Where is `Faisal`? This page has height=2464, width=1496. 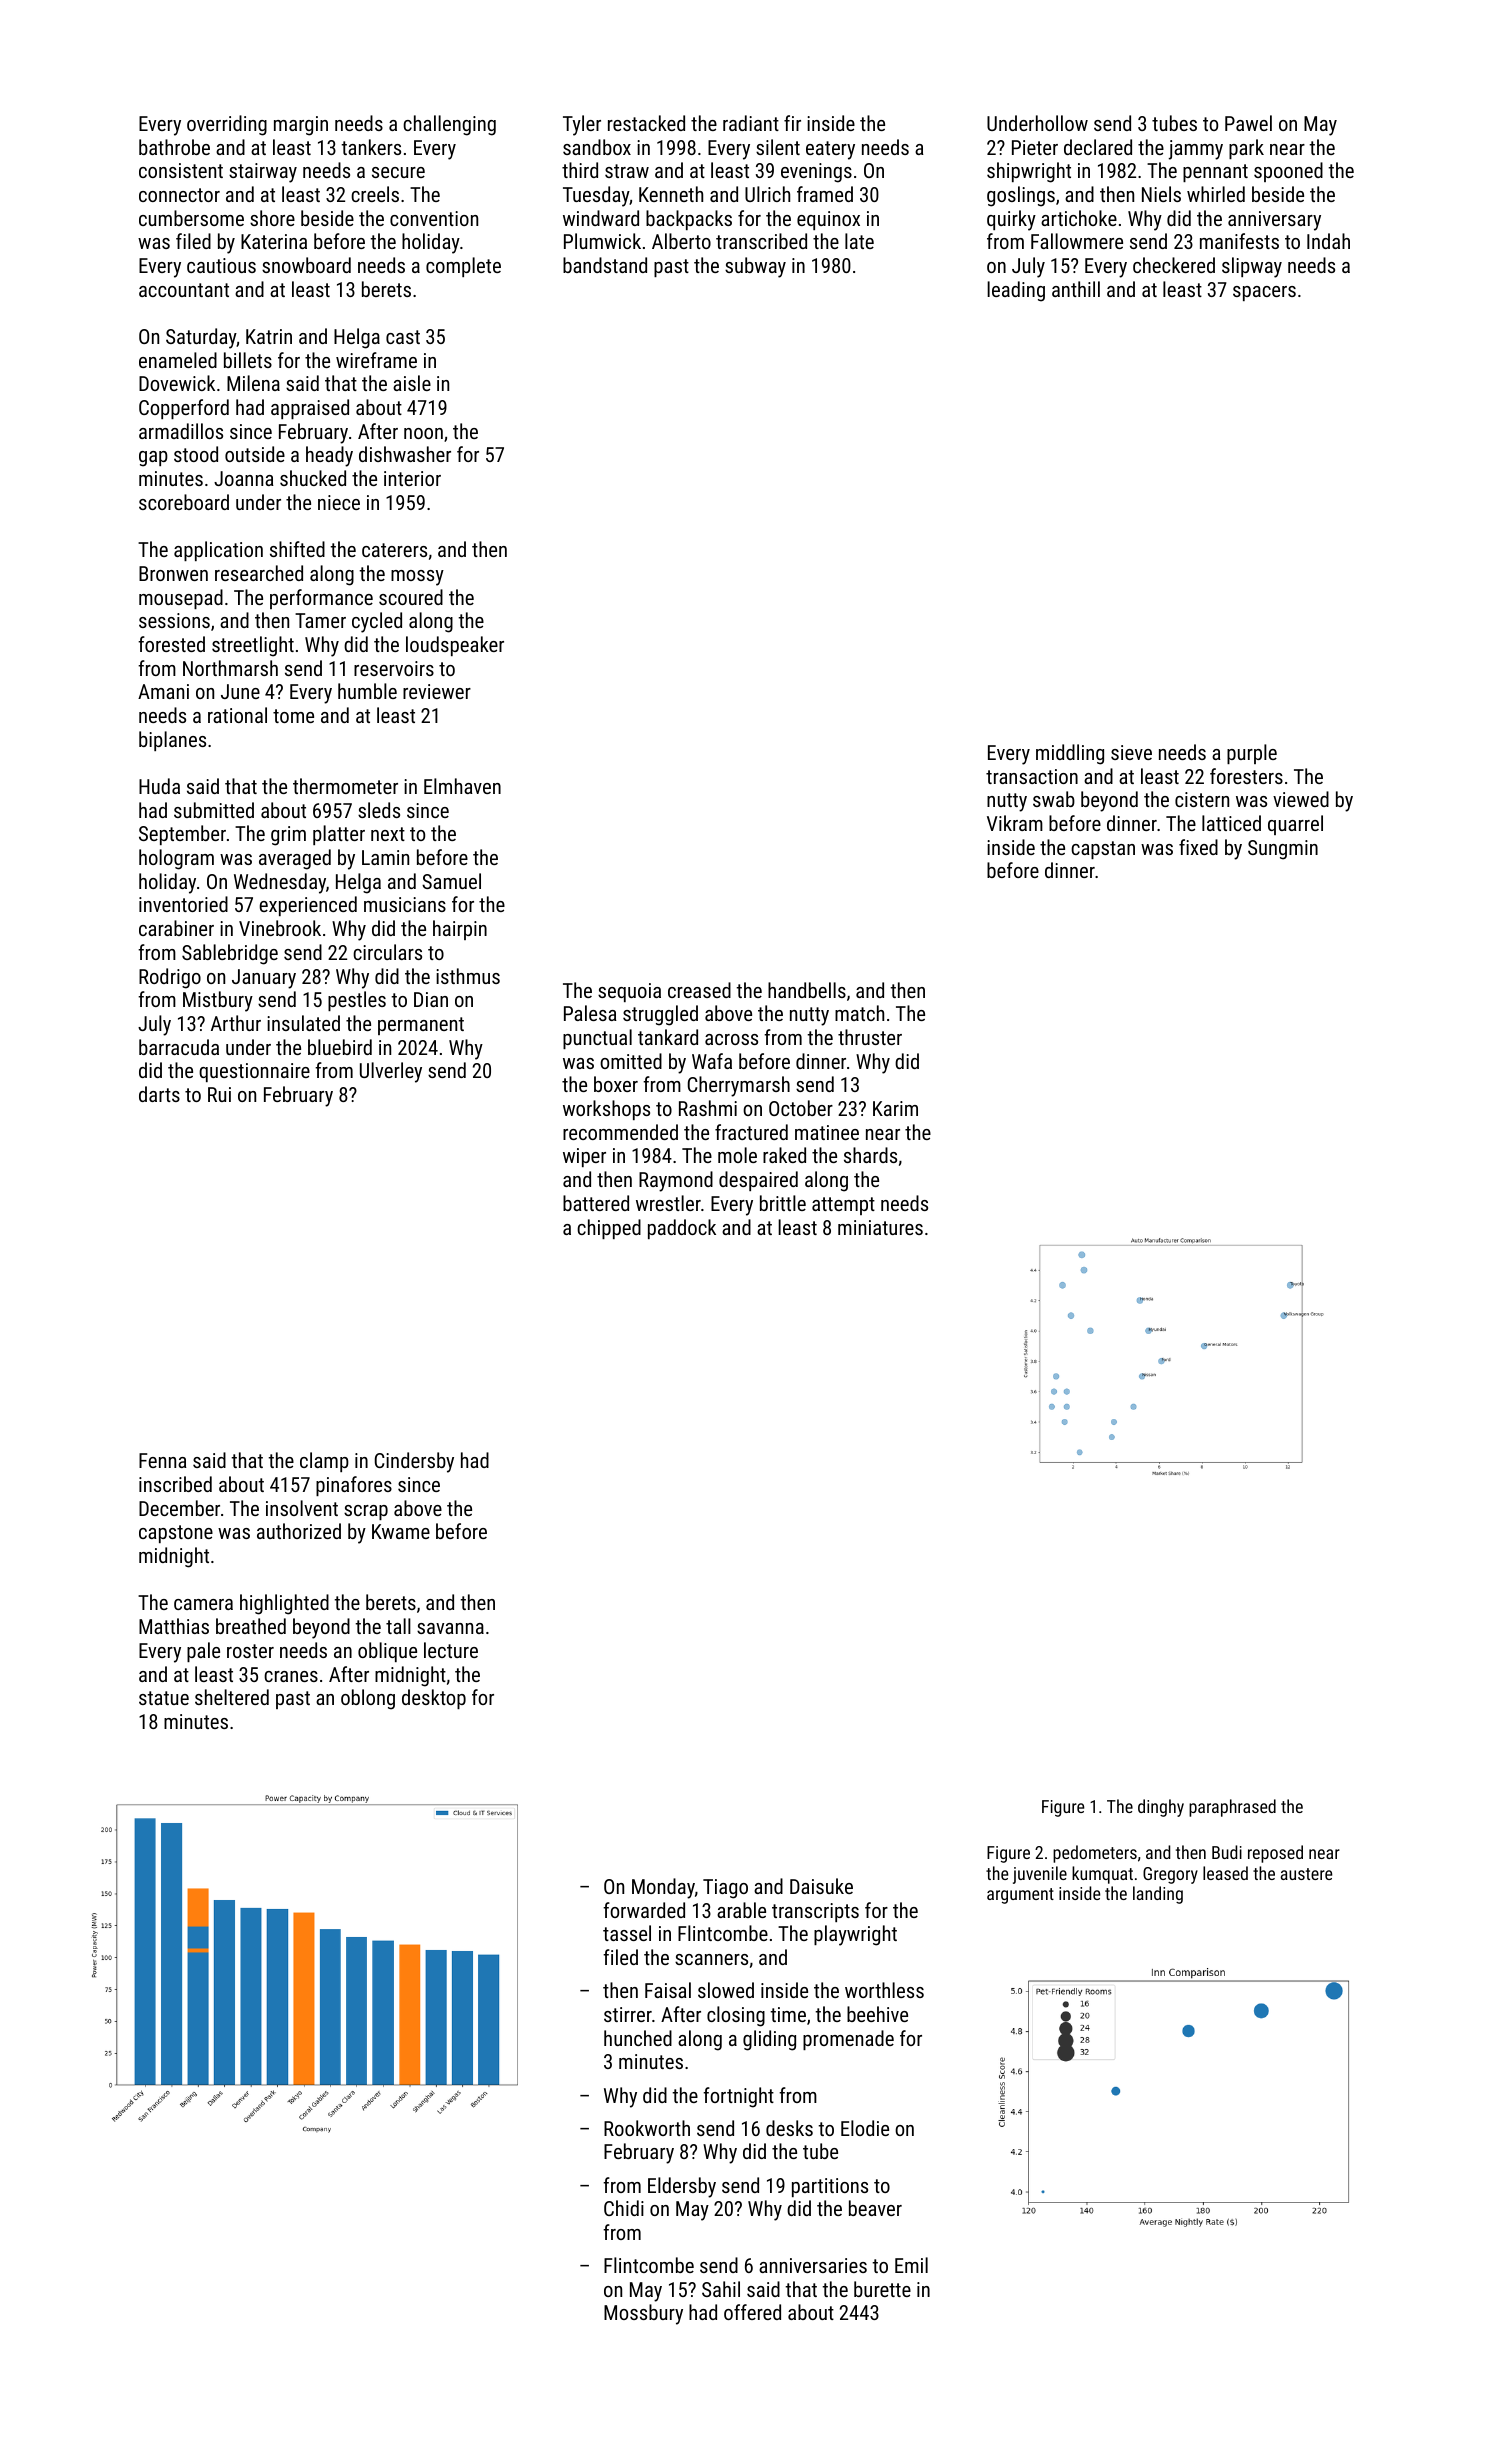
Faisal is located at coordinates (668, 1990).
